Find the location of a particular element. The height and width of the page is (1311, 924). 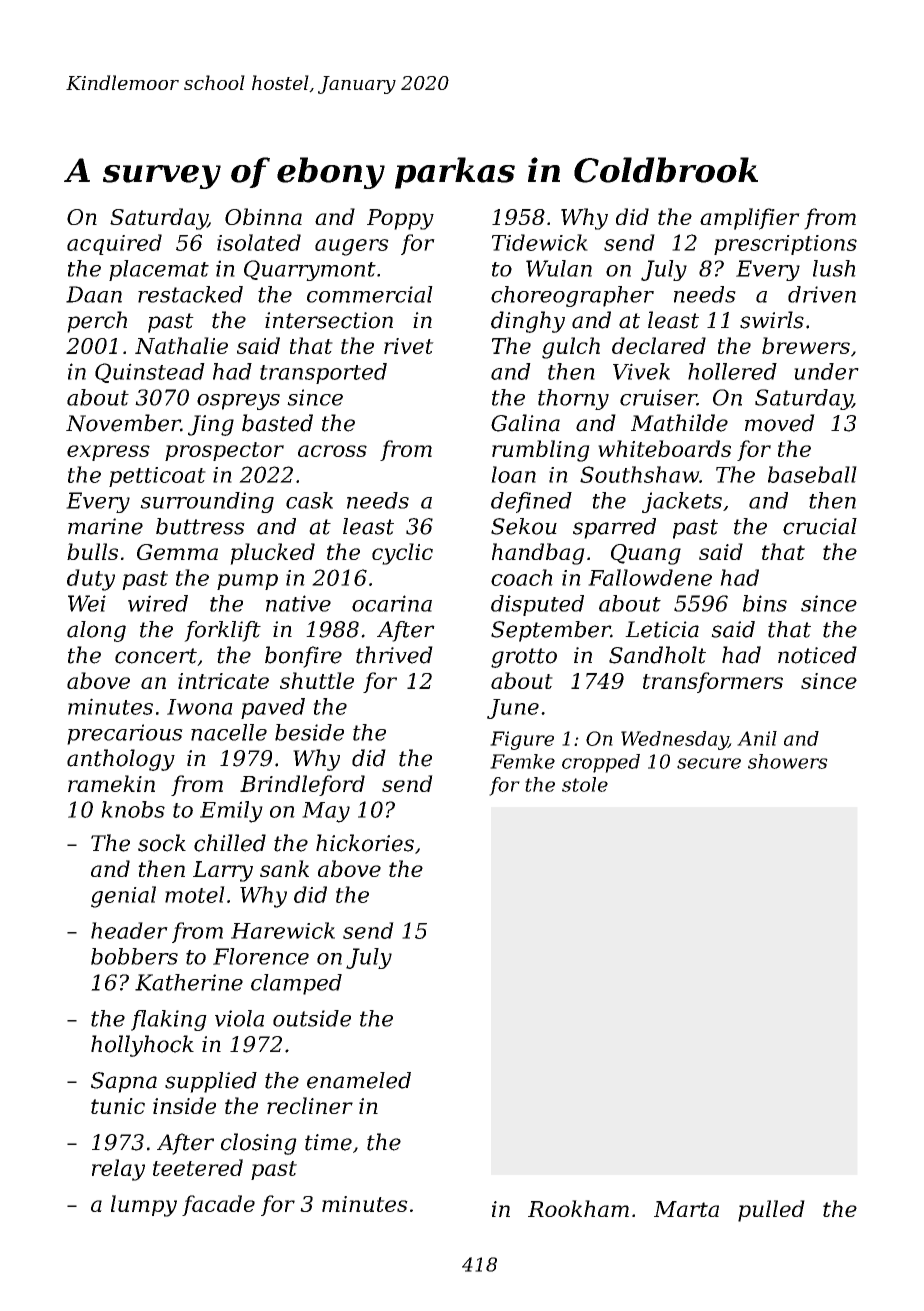

outside is located at coordinates (312, 1018).
